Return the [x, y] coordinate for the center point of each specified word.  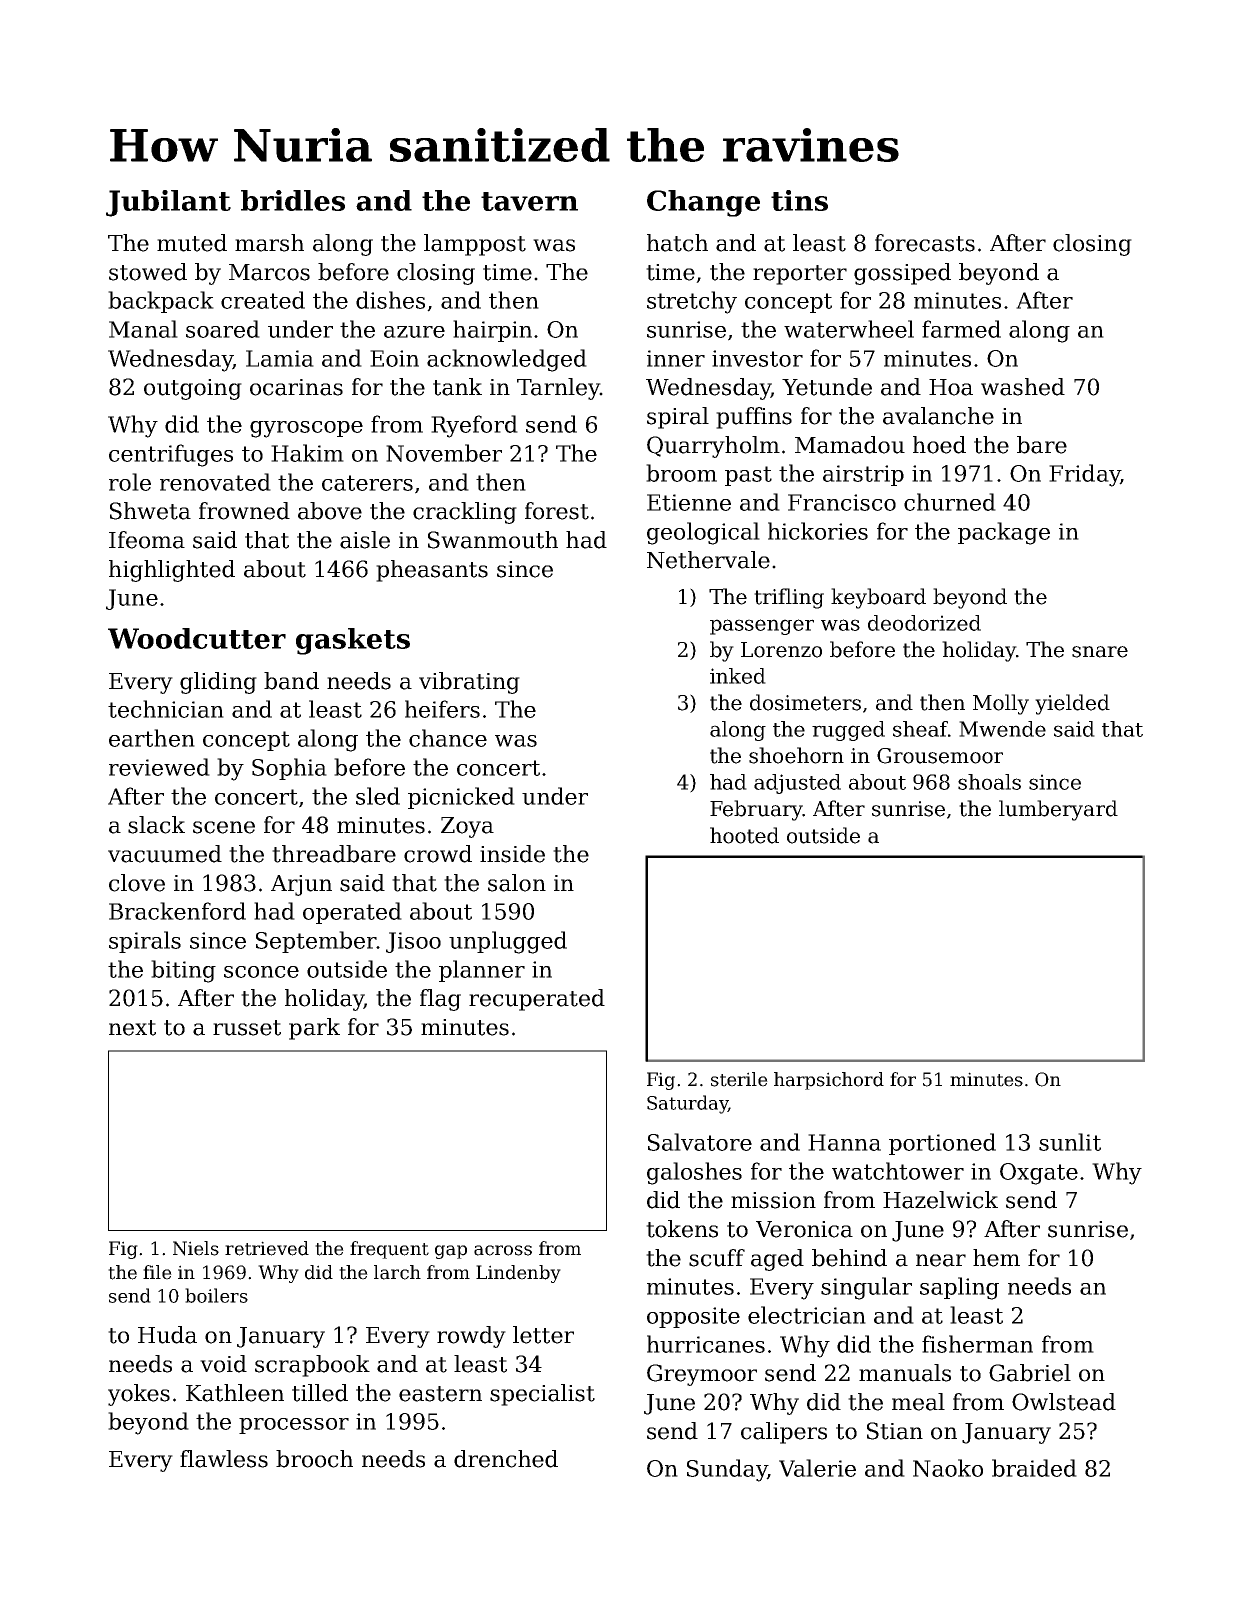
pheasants [432, 571]
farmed [961, 329]
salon [517, 883]
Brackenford [177, 911]
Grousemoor [940, 756]
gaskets [353, 641]
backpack [161, 302]
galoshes [694, 1173]
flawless [224, 1459]
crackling [465, 513]
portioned [942, 1144]
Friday [1084, 475]
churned [950, 502]
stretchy [692, 302]
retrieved [267, 1248]
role [130, 482]
